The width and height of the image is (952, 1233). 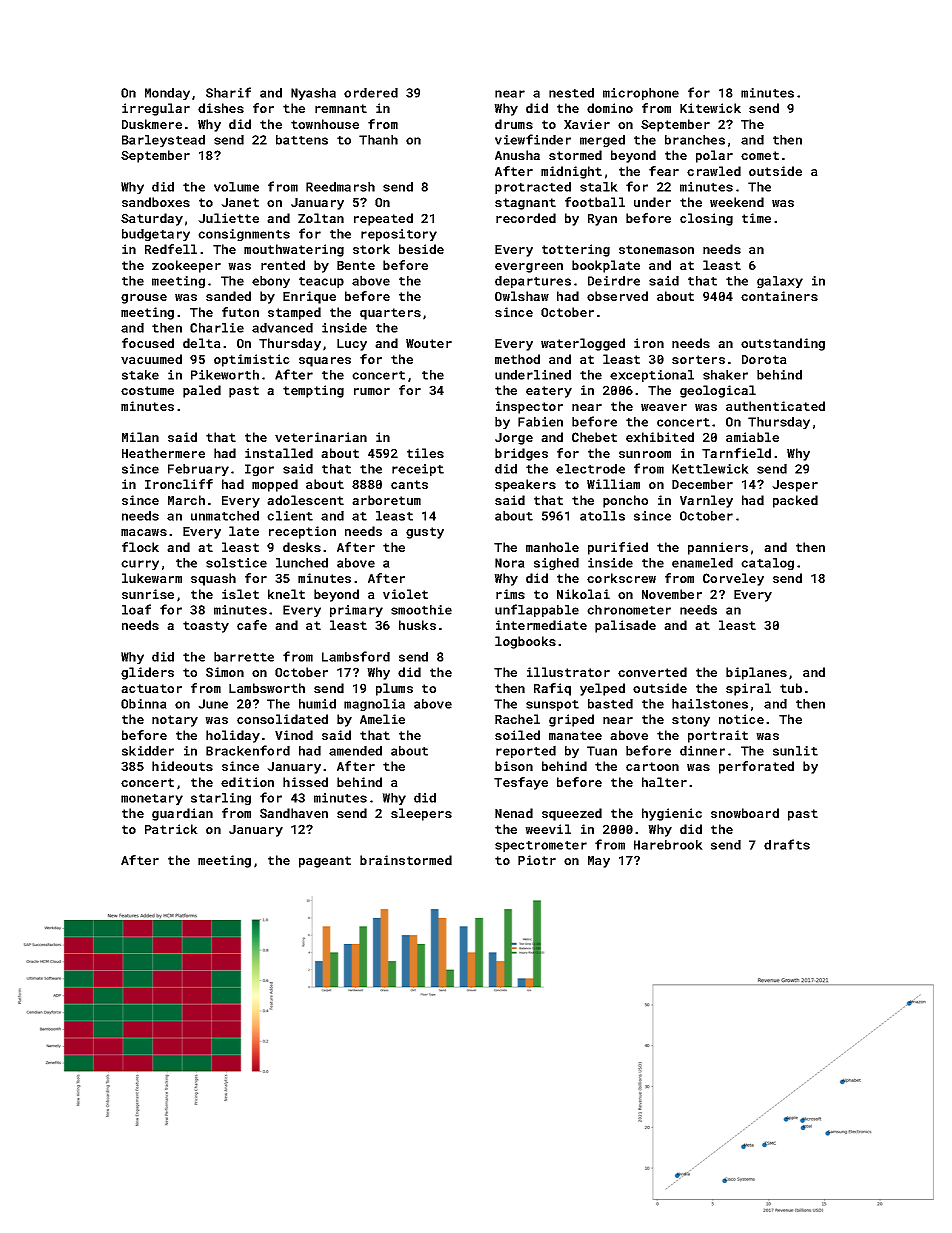 I want to click on Wouter, so click(x=429, y=343).
